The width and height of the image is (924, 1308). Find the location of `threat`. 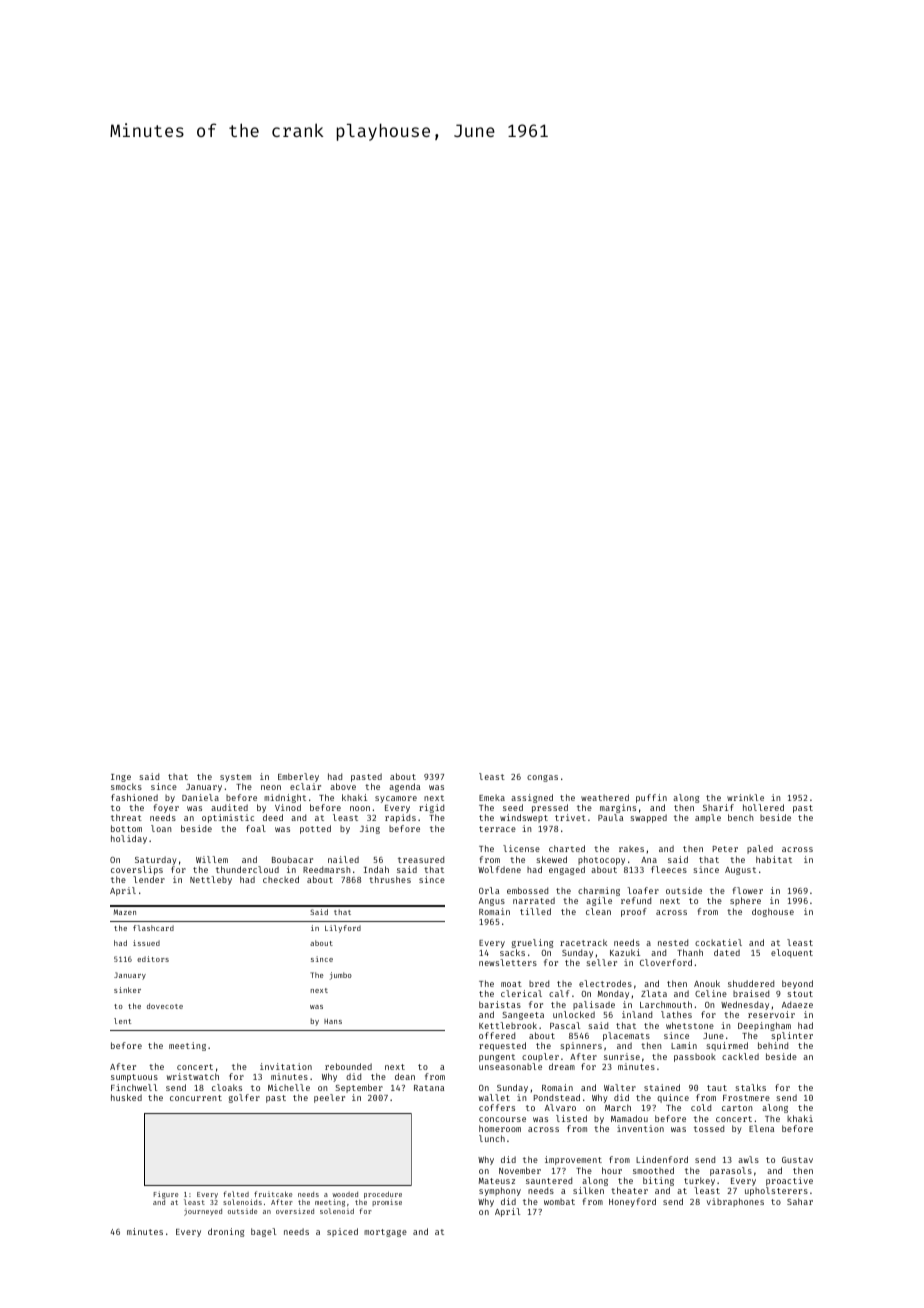

threat is located at coordinates (126, 817).
